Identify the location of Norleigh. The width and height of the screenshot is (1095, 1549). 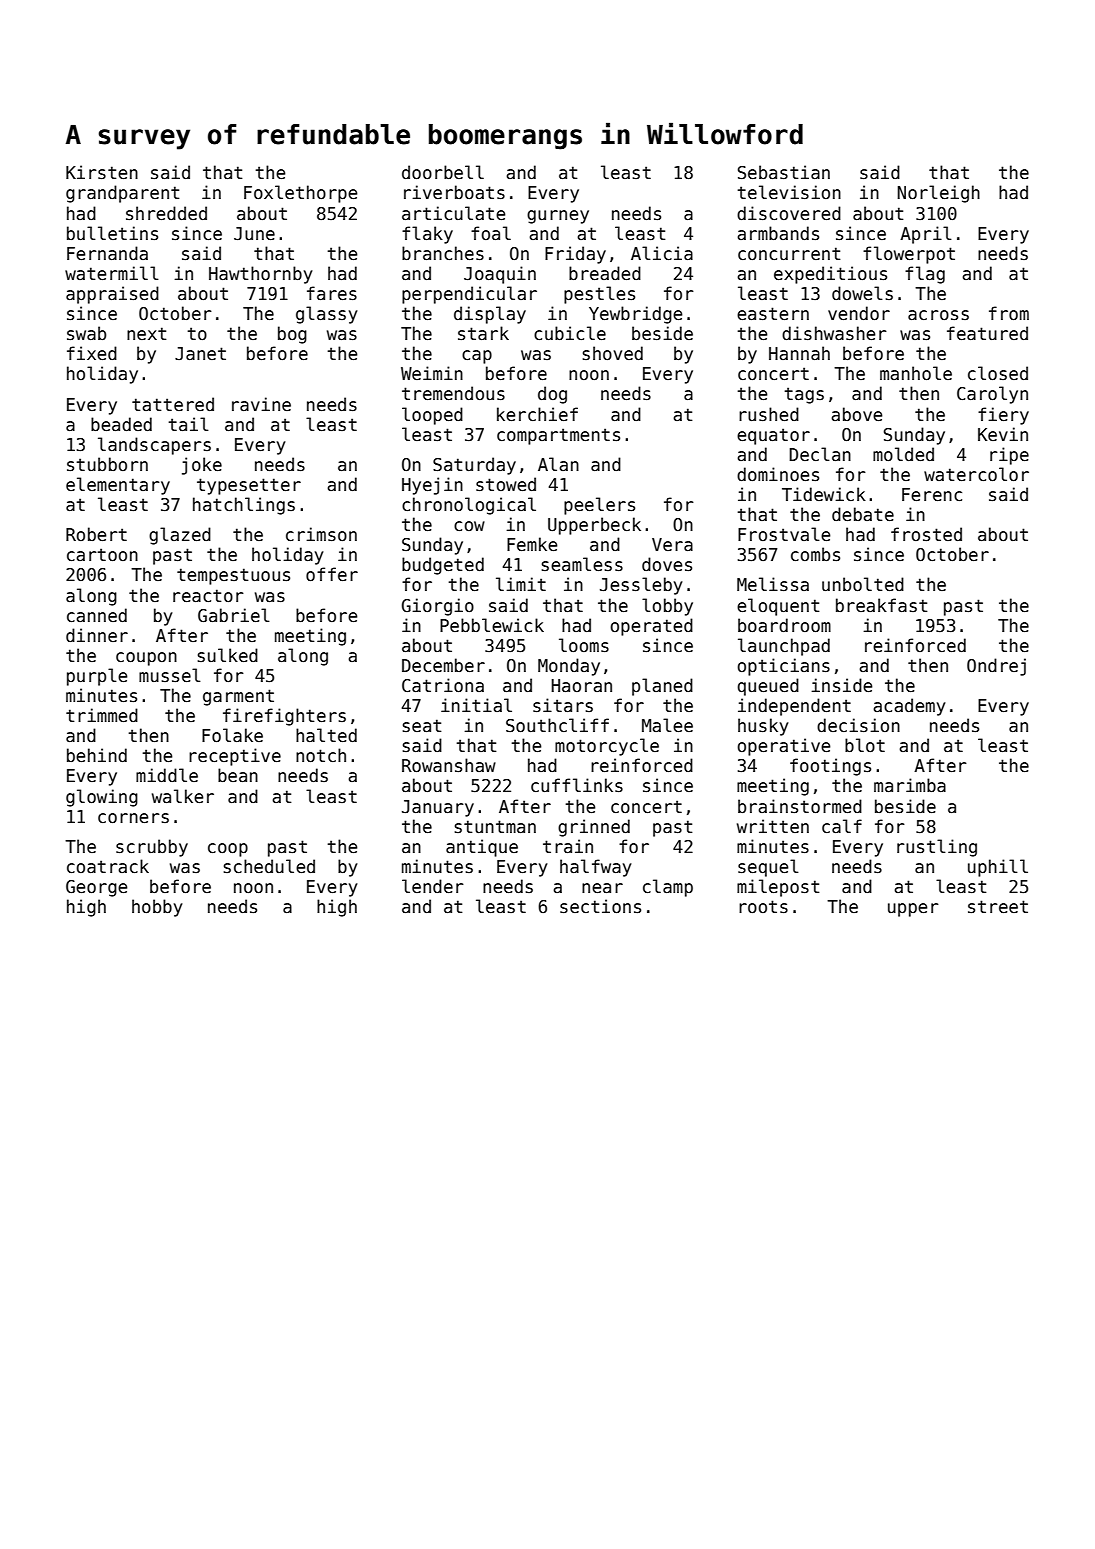
(939, 194).
